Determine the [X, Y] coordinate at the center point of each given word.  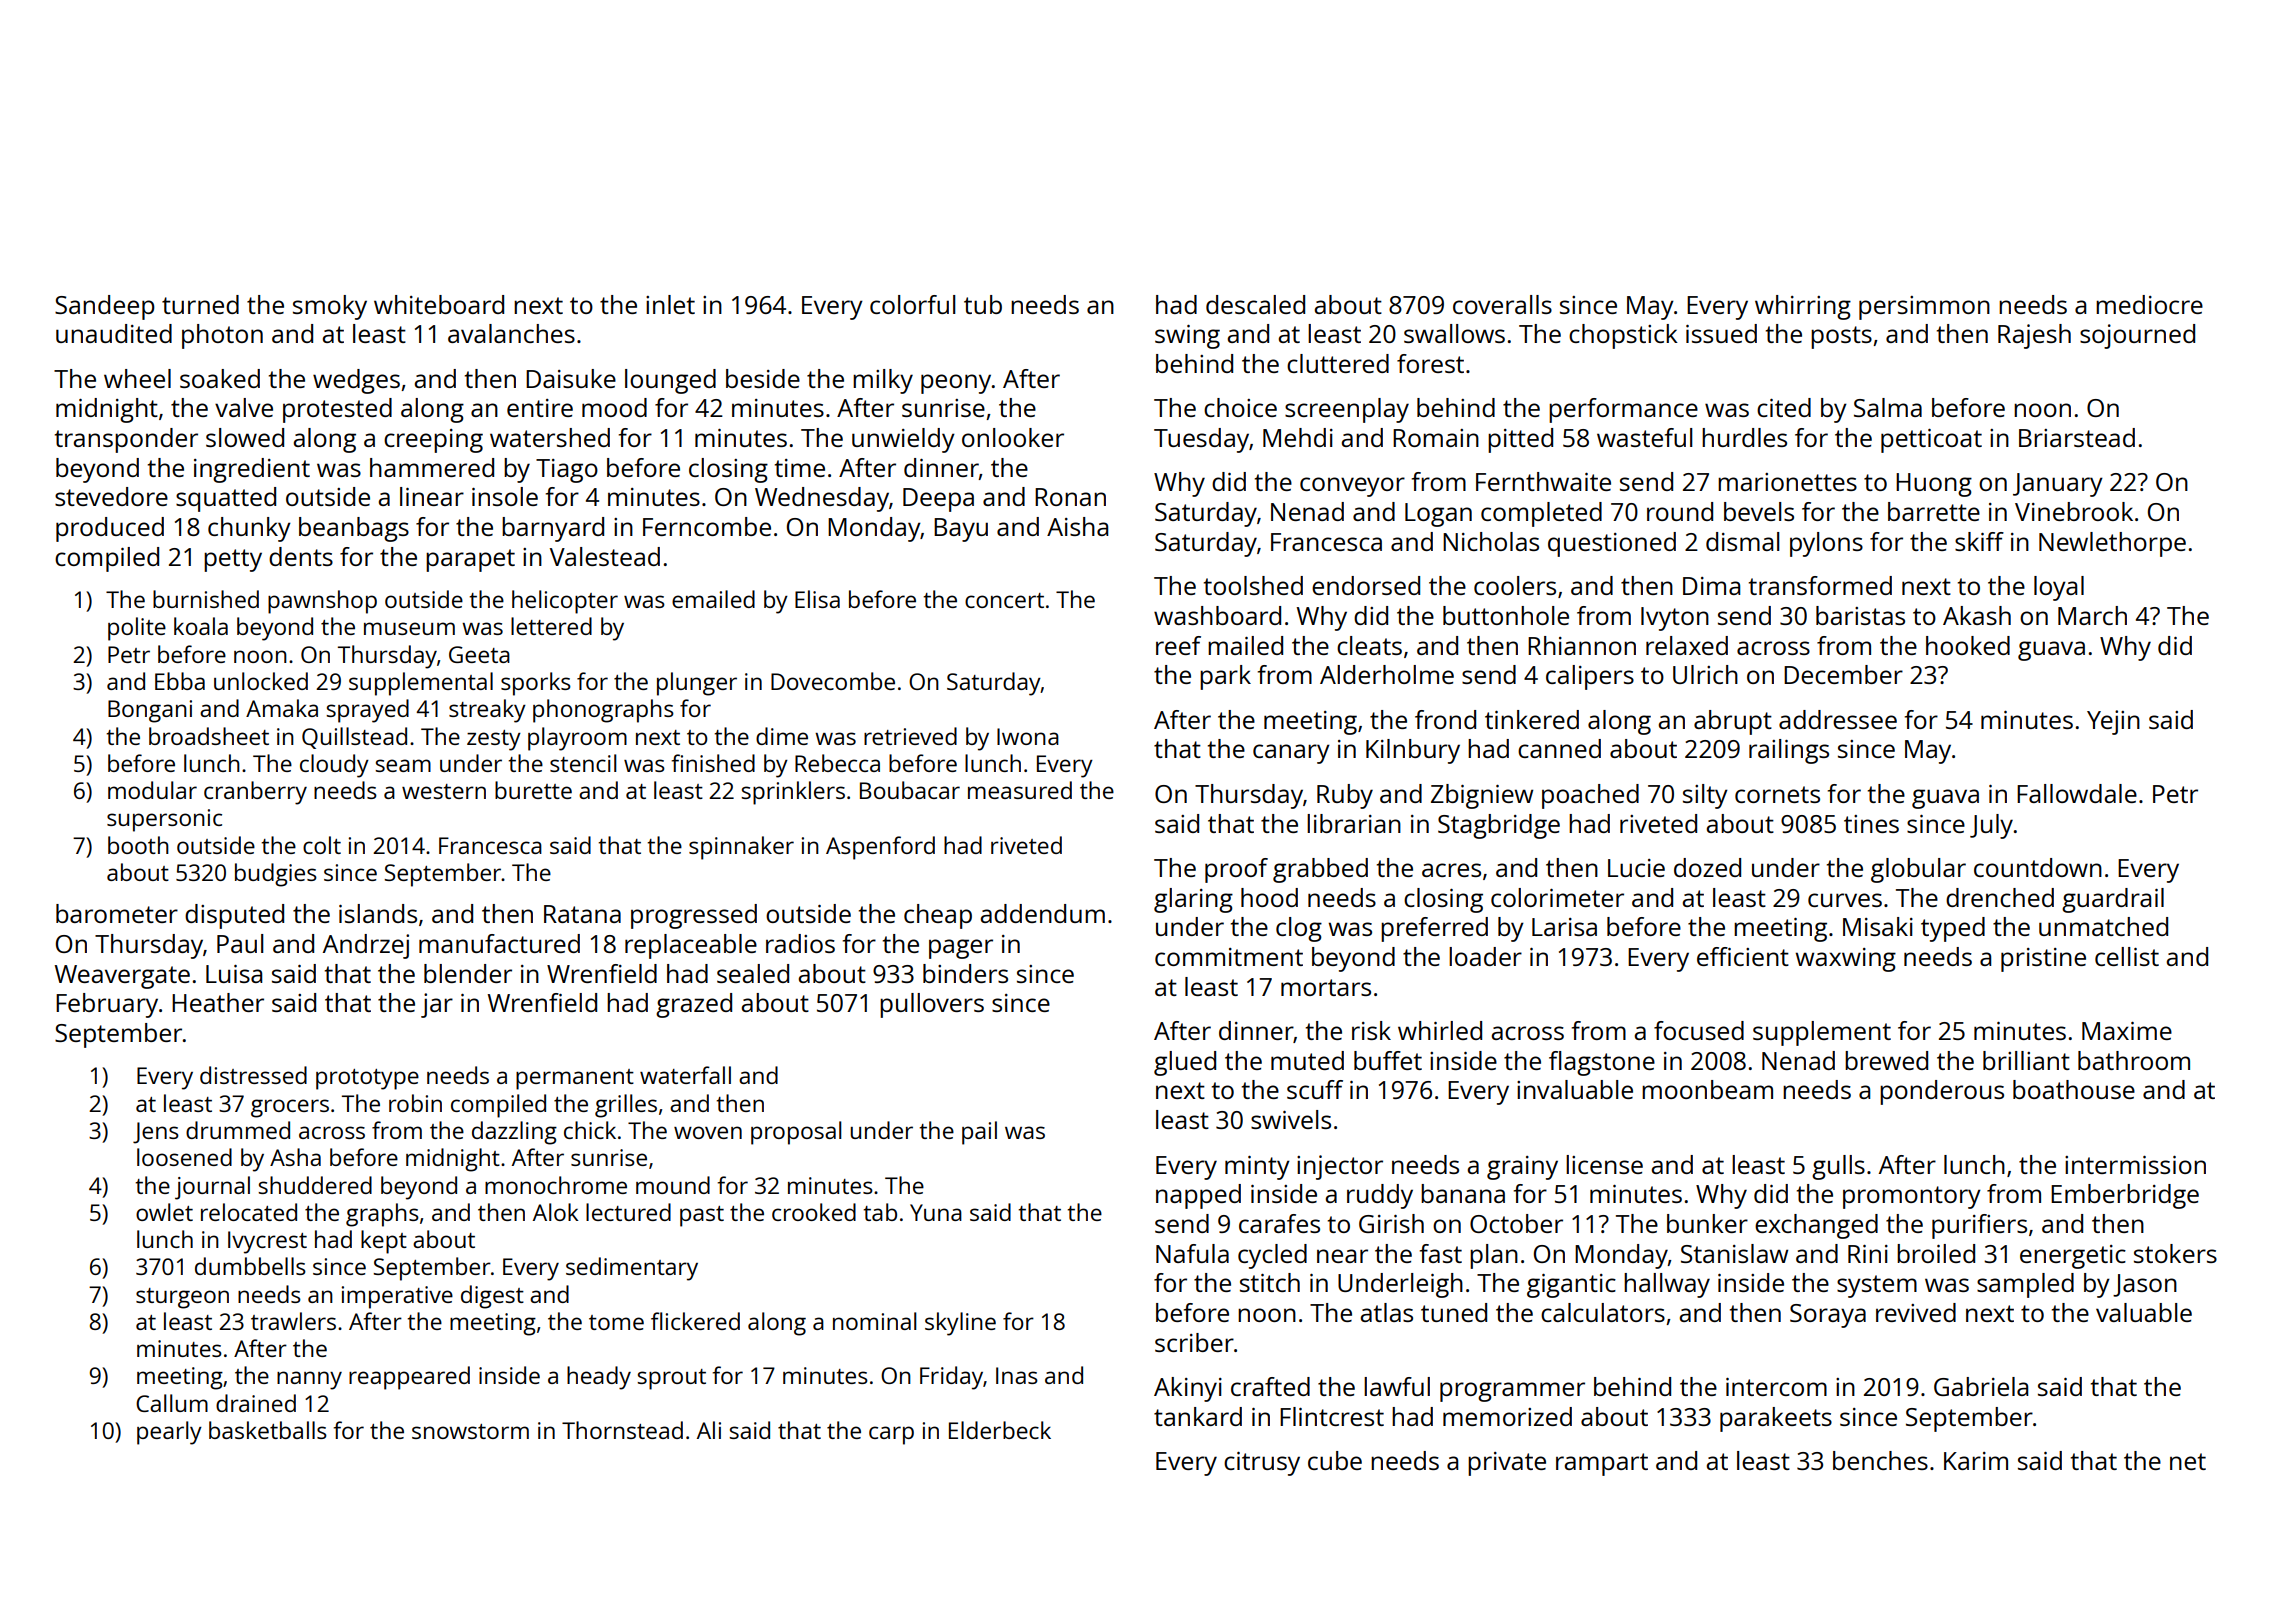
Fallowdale [2077, 793]
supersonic [164, 820]
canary [1291, 754]
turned [200, 304]
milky [883, 381]
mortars [1326, 987]
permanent [575, 1079]
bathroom [2134, 1060]
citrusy [1262, 1464]
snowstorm [470, 1431]
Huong [1934, 485]
